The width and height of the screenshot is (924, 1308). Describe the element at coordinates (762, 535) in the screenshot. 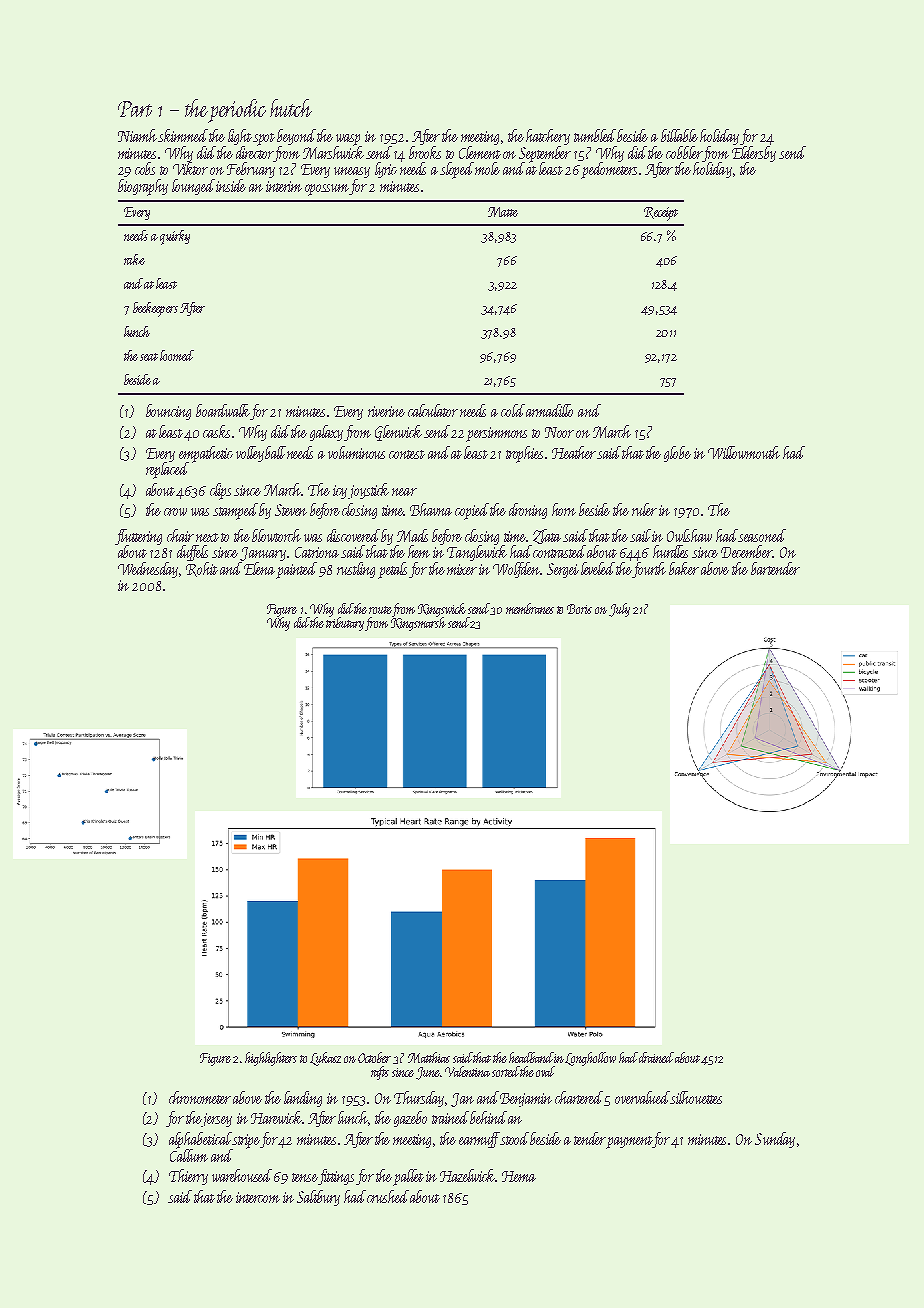

I see `seasoned` at that location.
